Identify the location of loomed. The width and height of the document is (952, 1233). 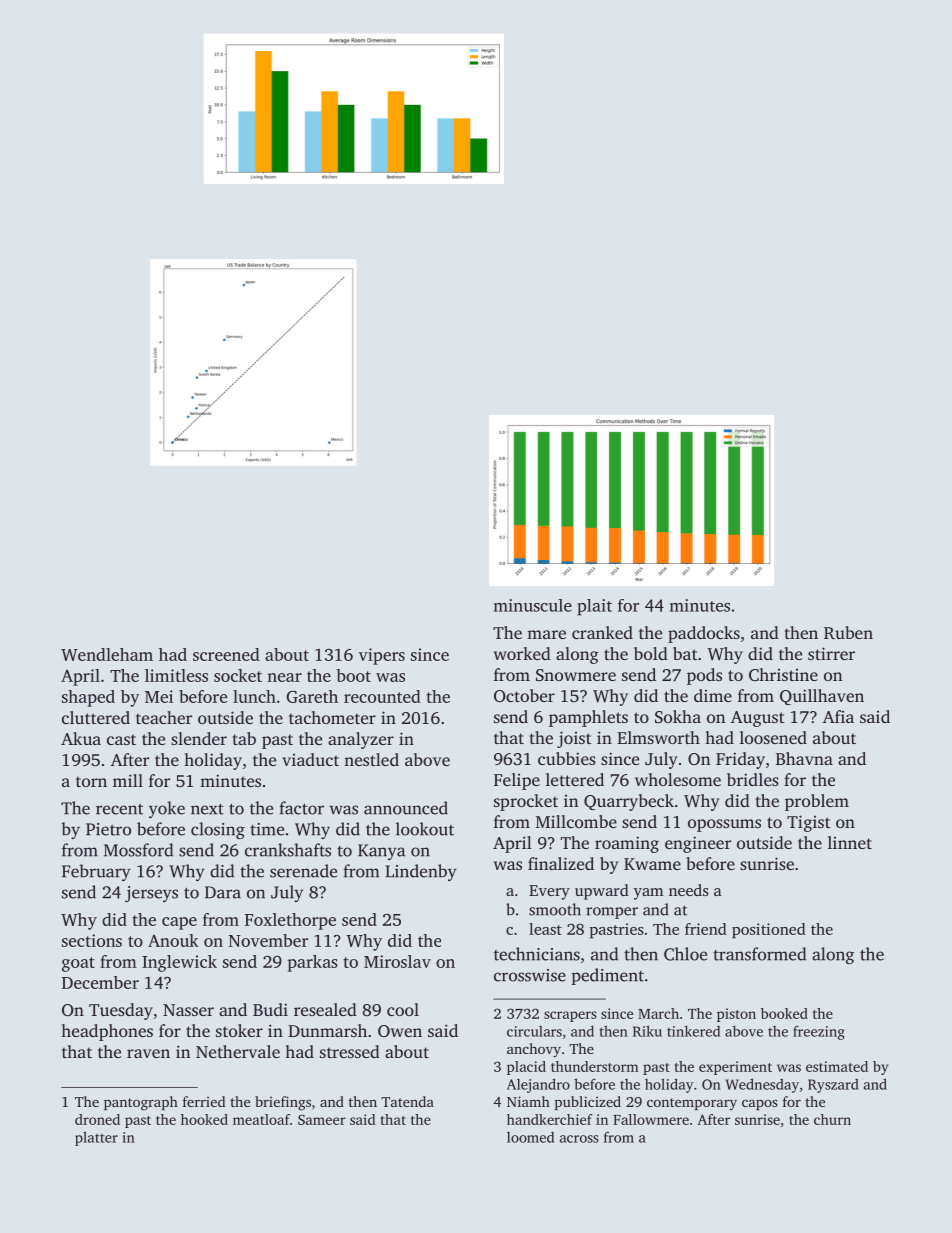
(530, 1137).
